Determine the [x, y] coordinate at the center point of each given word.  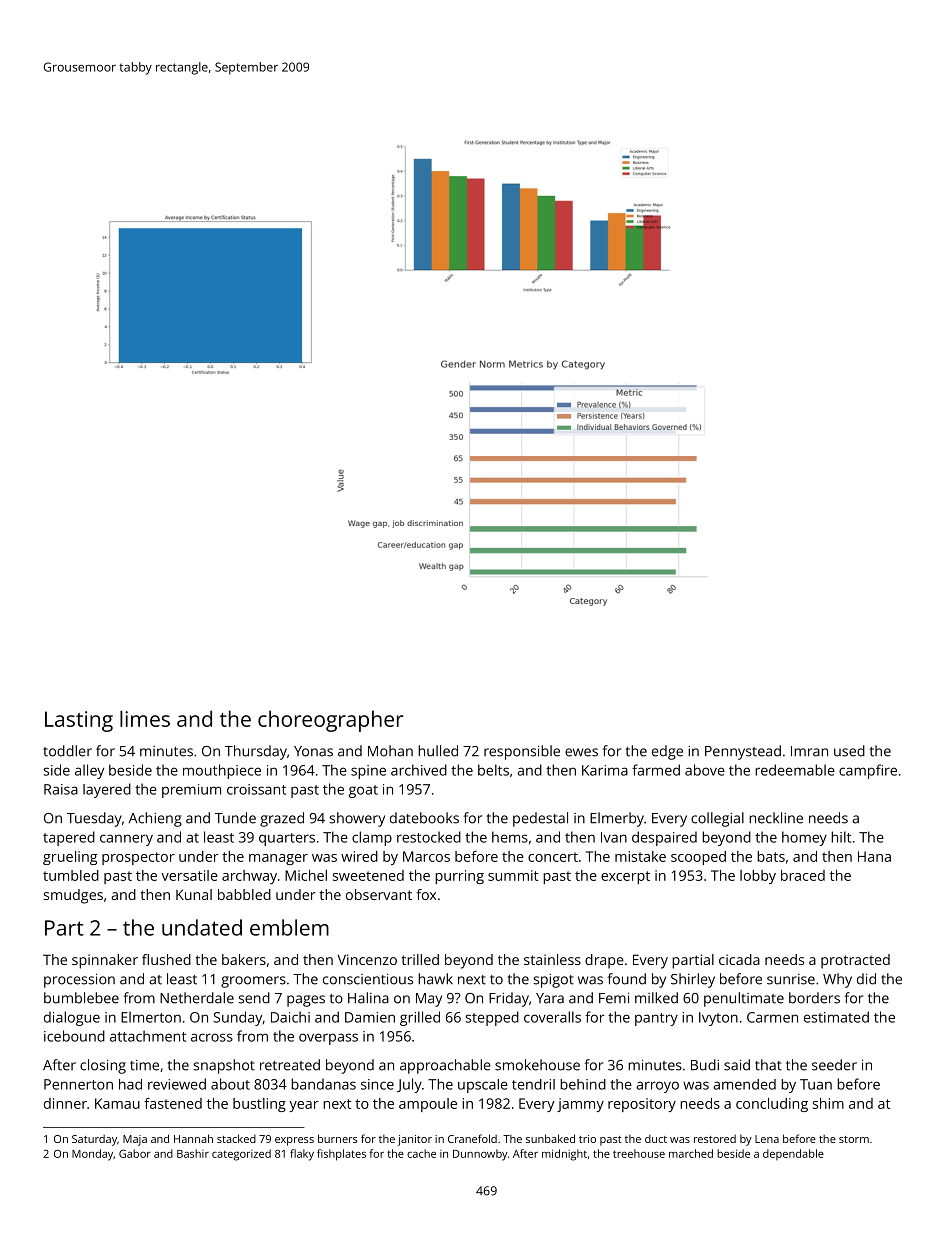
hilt [841, 837]
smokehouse [537, 1065]
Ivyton [718, 1019]
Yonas [313, 751]
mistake [640, 856]
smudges [73, 896]
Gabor [135, 1153]
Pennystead [743, 752]
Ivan [614, 837]
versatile [189, 875]
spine [368, 772]
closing [103, 1066]
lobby [758, 877]
